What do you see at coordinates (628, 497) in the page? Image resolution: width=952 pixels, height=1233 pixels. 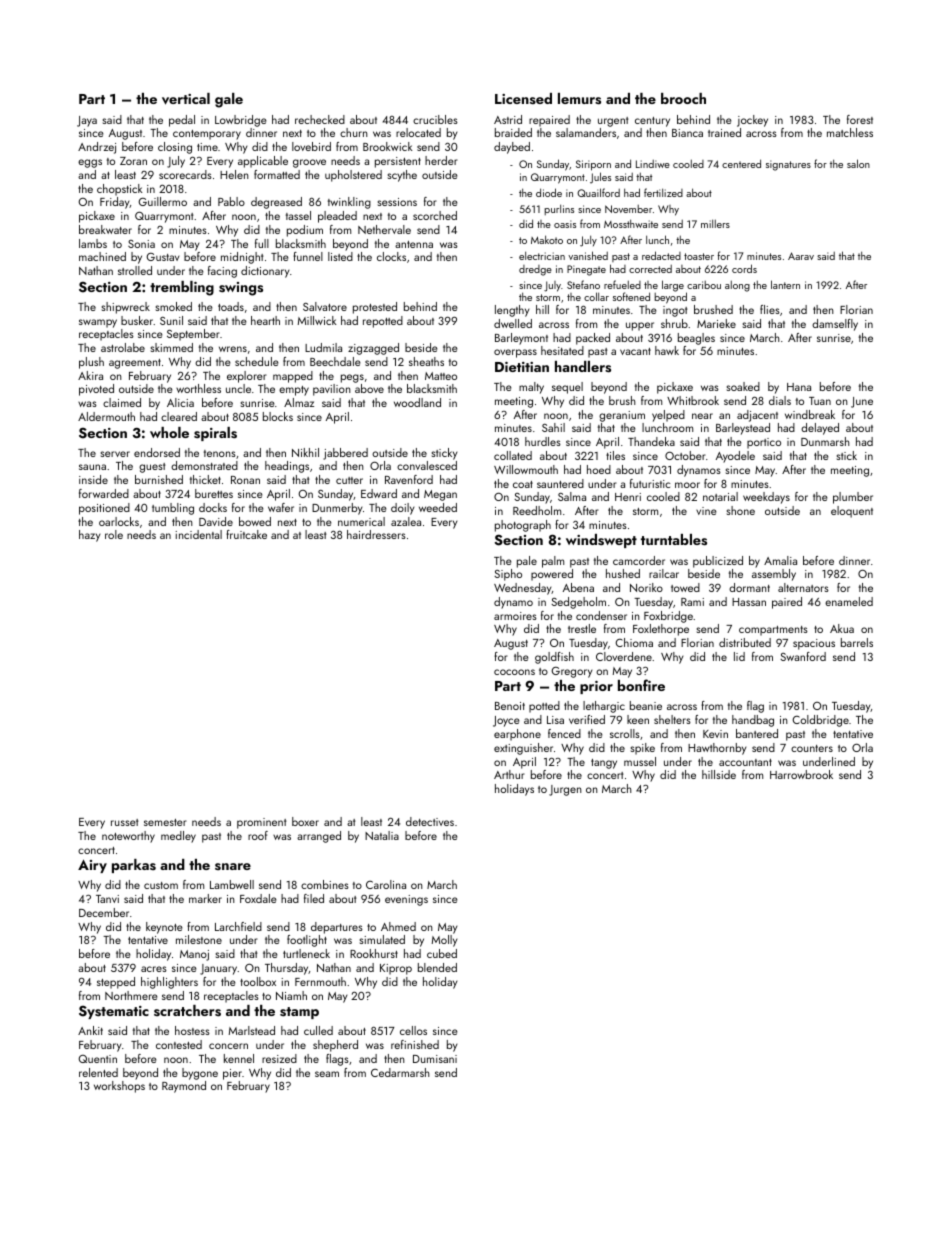 I see `Henri` at bounding box center [628, 497].
